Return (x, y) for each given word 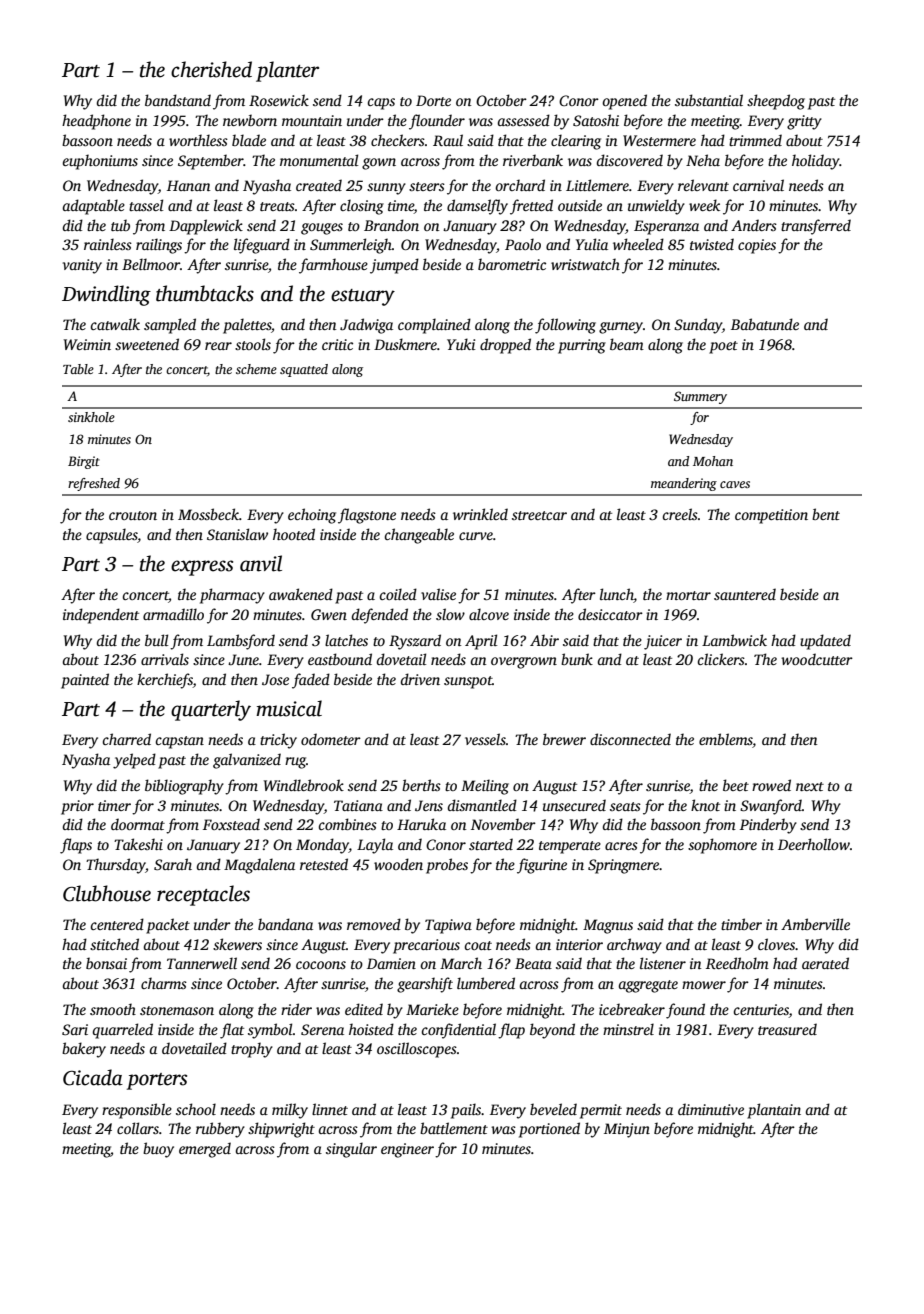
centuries (761, 1011)
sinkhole (91, 417)
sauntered (745, 594)
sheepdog (776, 102)
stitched (114, 944)
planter (287, 71)
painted (85, 681)
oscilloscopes (417, 1050)
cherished (211, 69)
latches (346, 640)
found (685, 1011)
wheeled (638, 244)
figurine (542, 866)
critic (337, 344)
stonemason (177, 1010)
